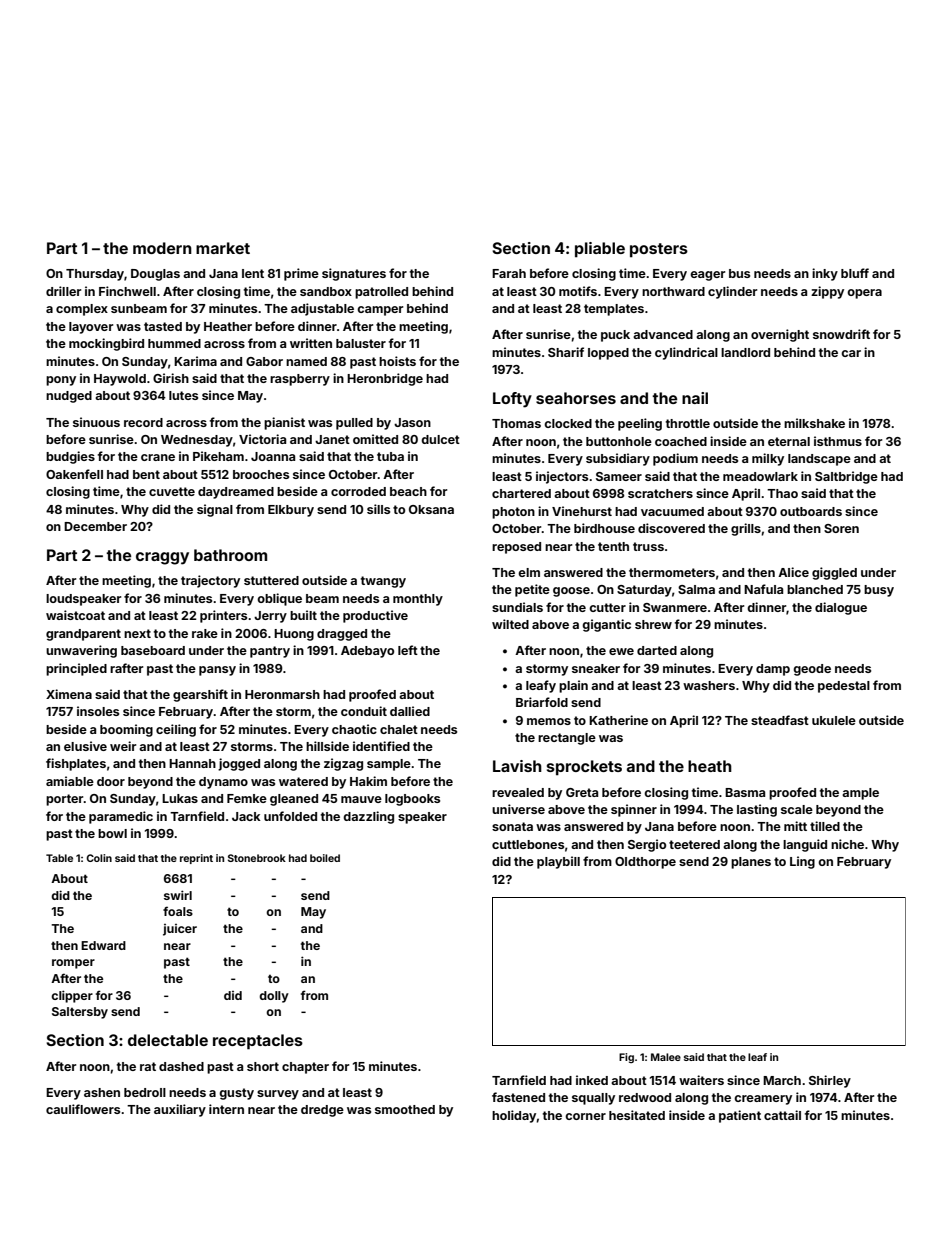 The height and width of the document is (1233, 952). I want to click on Ximena, so click(69, 694).
